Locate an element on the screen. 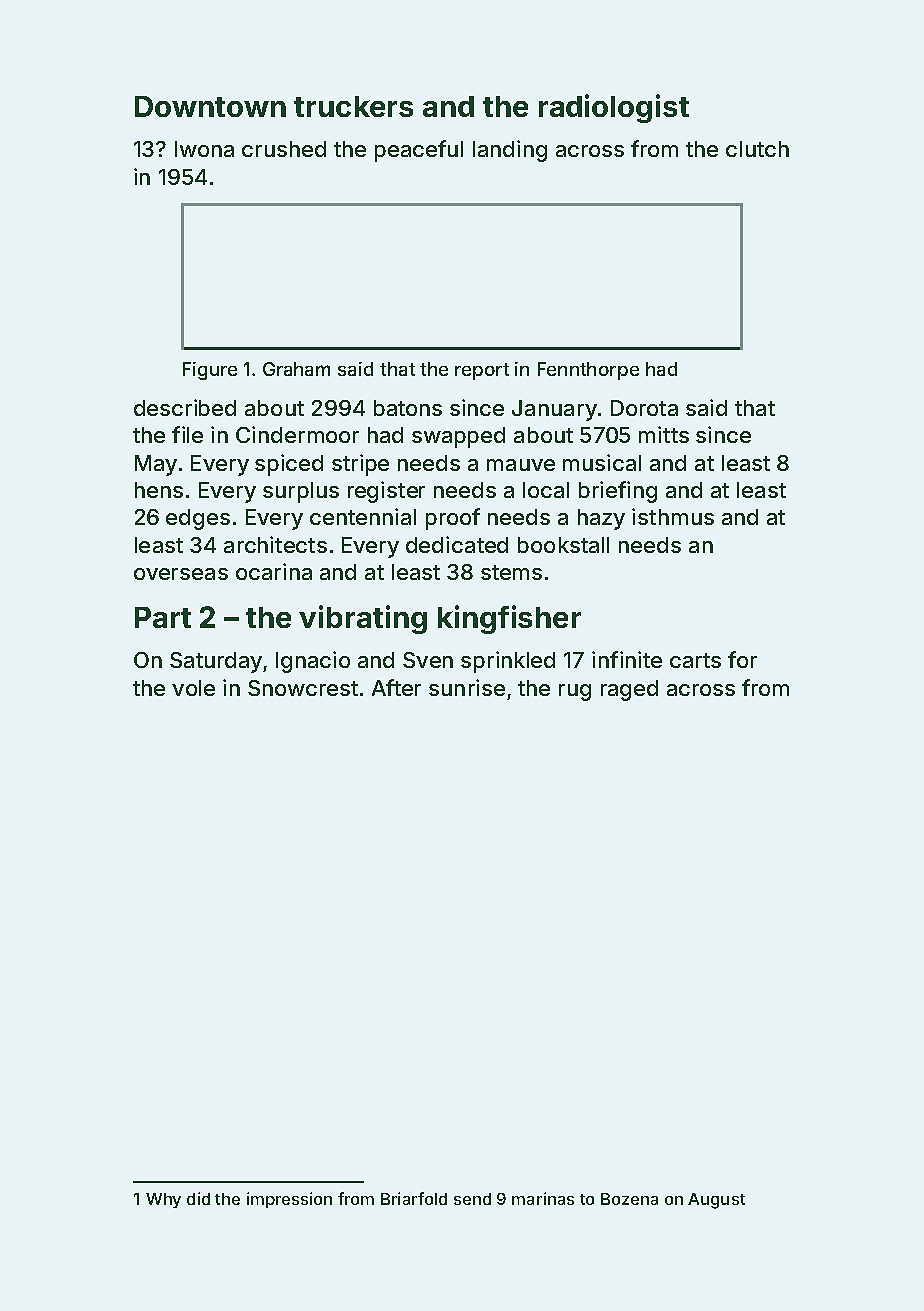 This screenshot has height=1311, width=924. for is located at coordinates (742, 659).
